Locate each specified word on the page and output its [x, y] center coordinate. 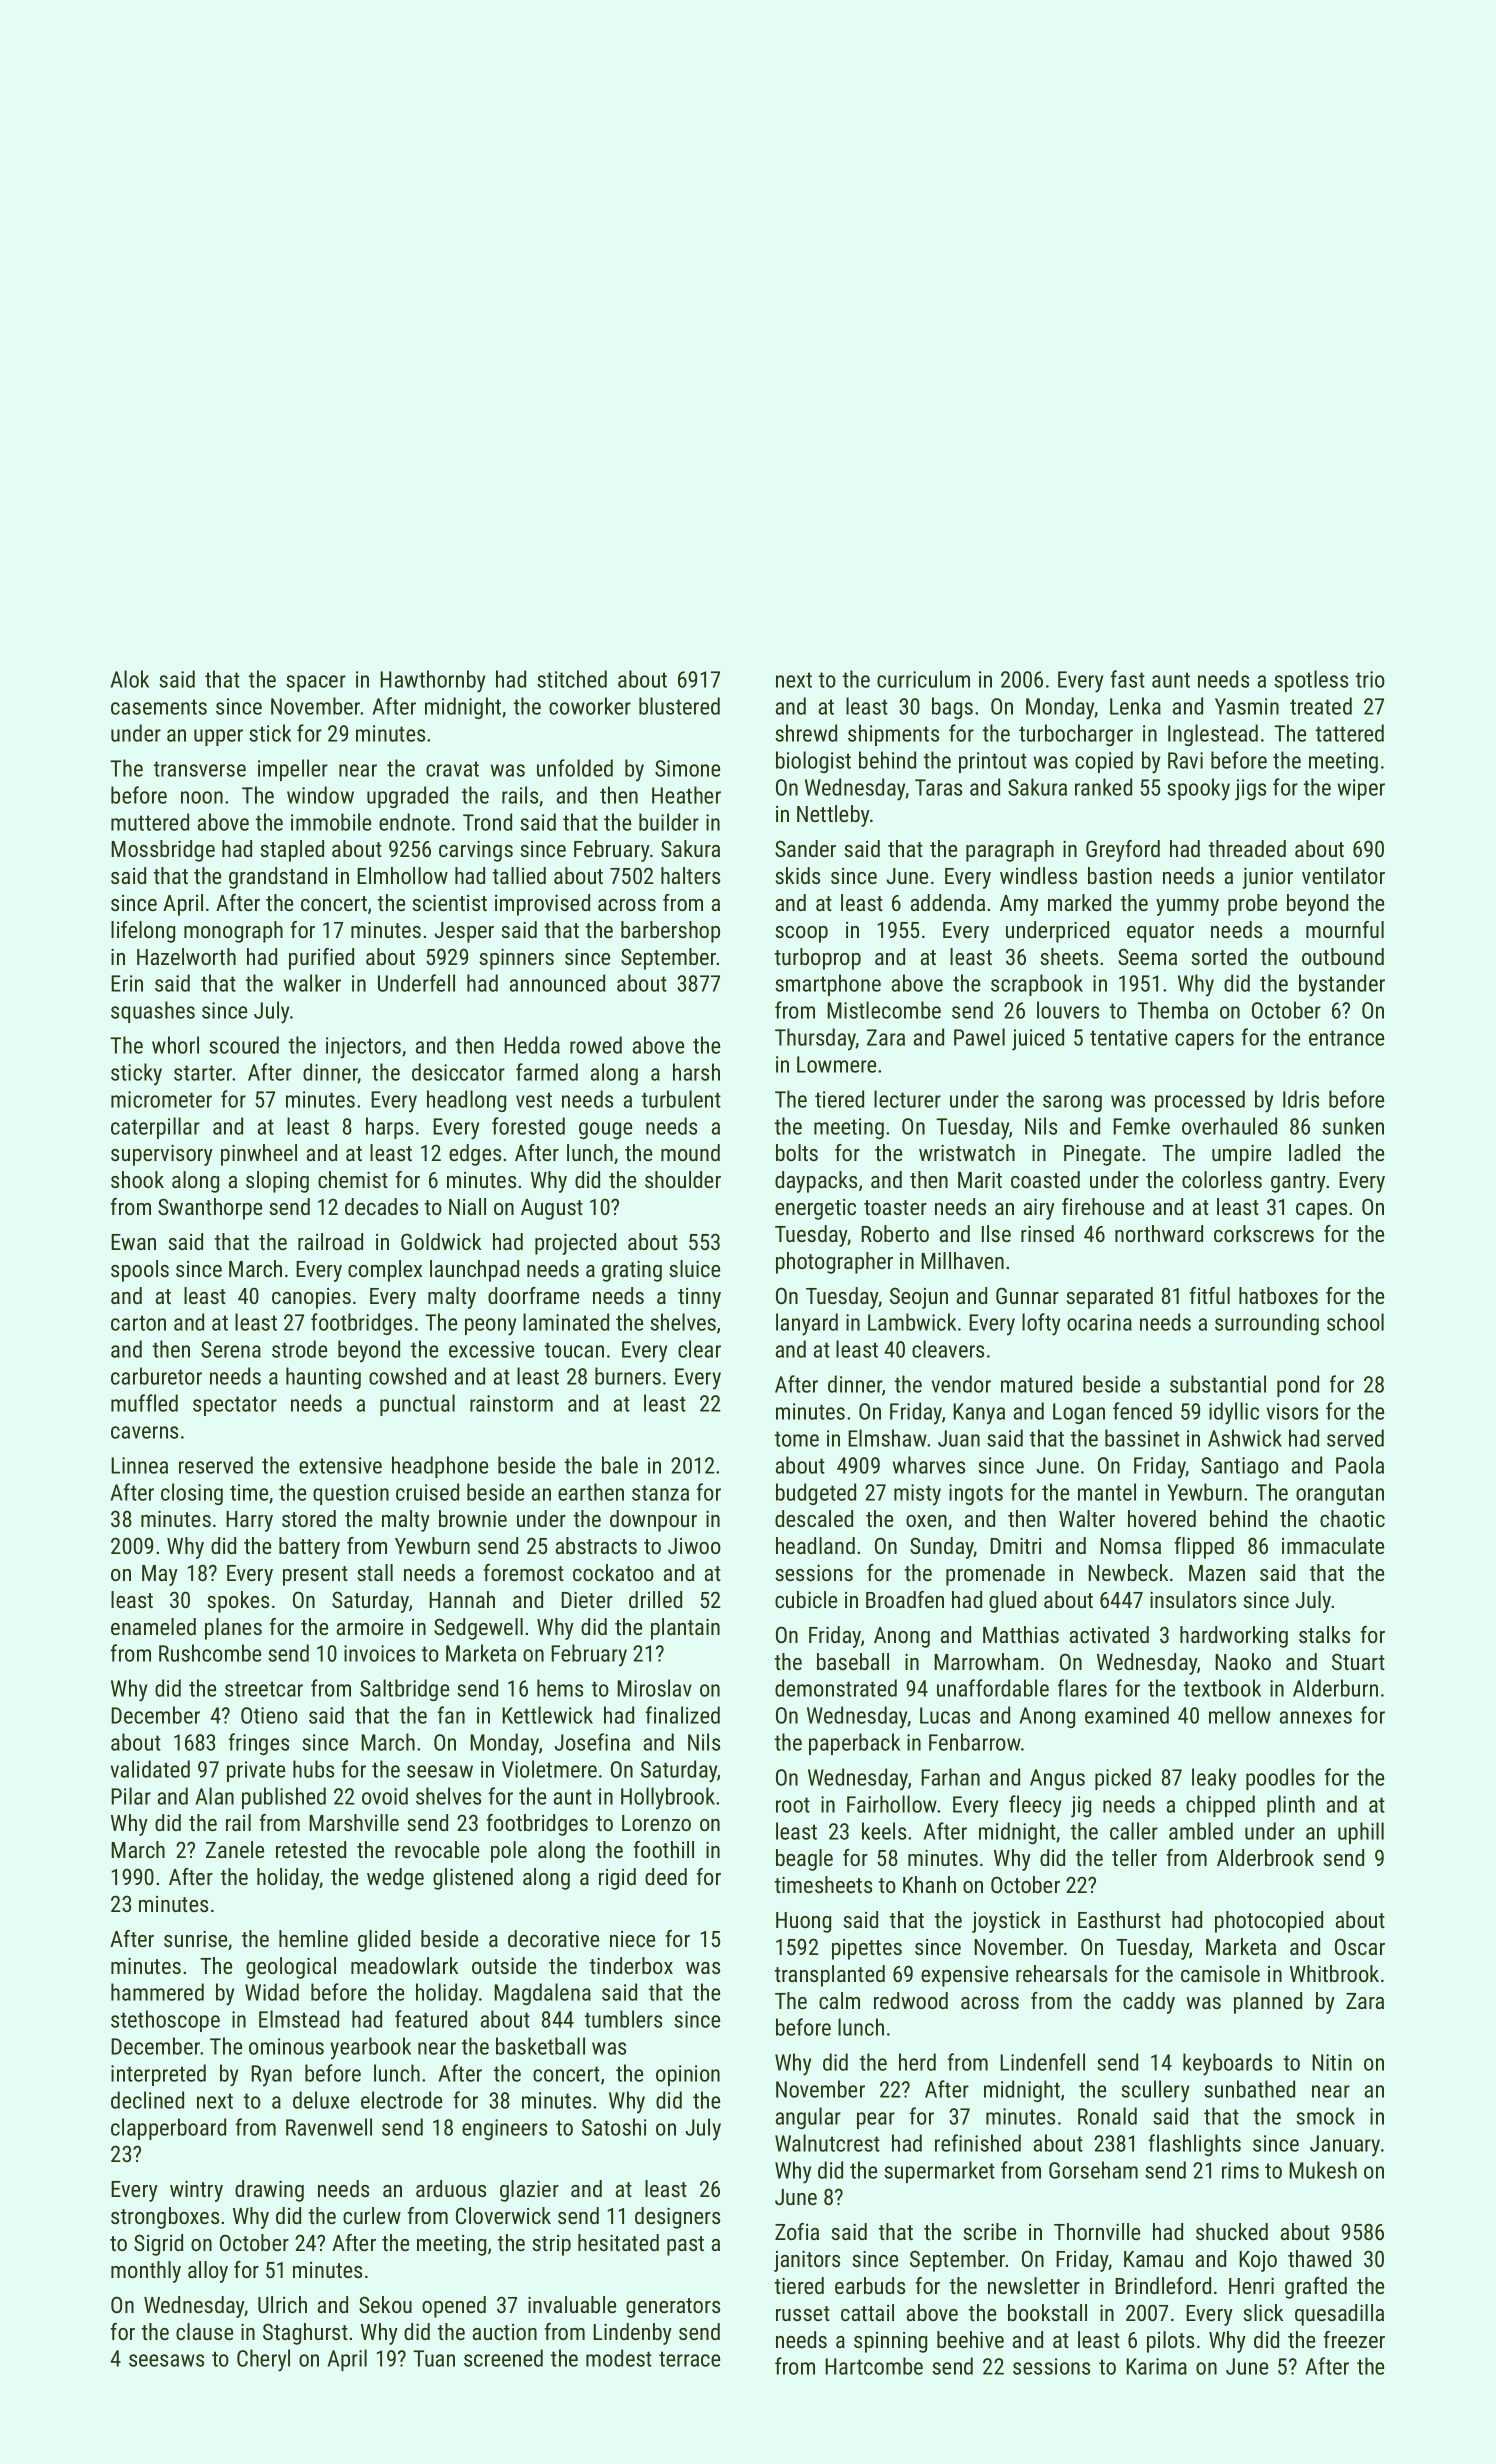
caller [1134, 1831]
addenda [948, 902]
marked [1079, 902]
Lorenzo [656, 1823]
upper [218, 737]
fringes [259, 1744]
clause [204, 2331]
